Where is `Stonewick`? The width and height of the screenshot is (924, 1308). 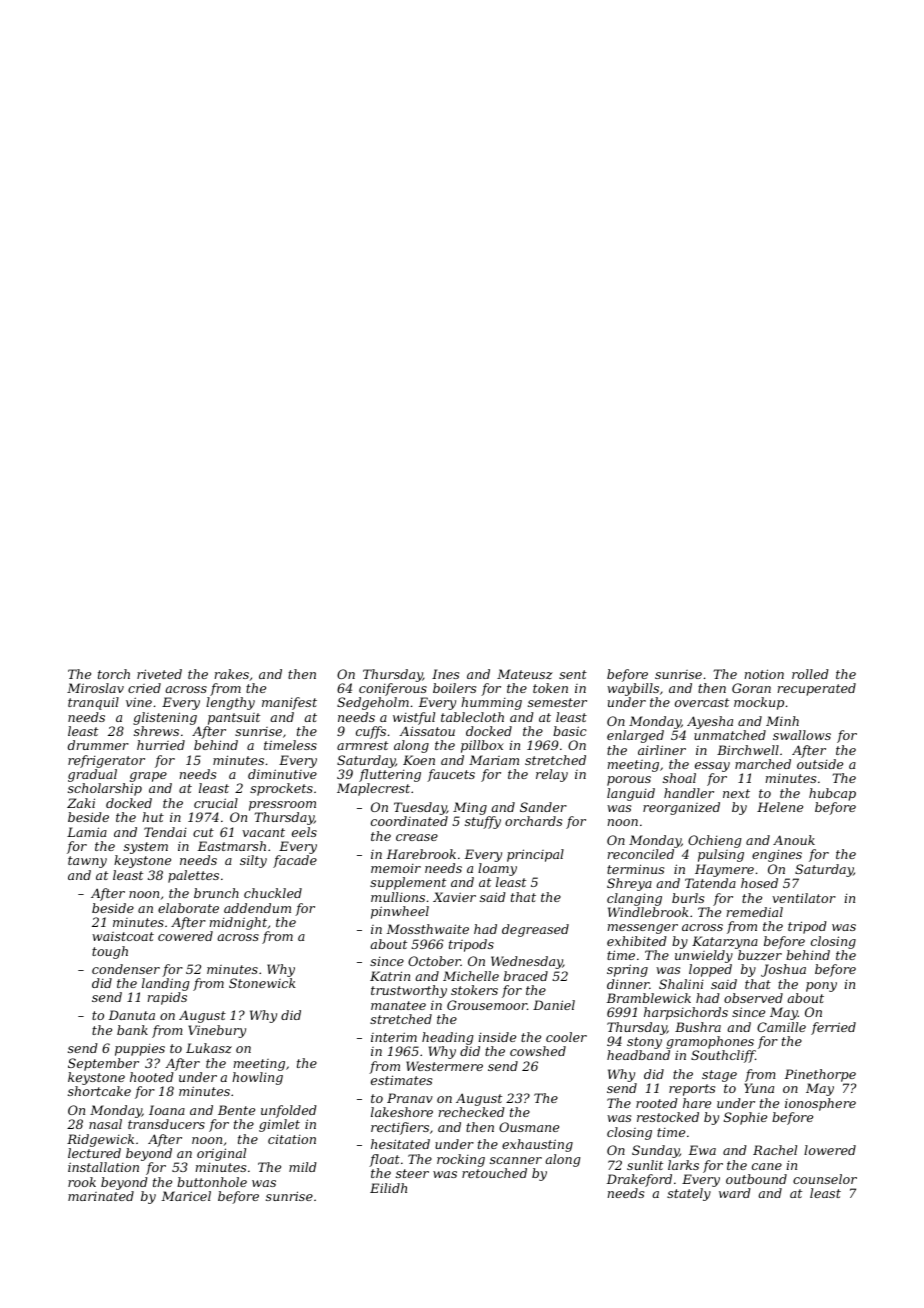 Stonewick is located at coordinates (262, 983).
